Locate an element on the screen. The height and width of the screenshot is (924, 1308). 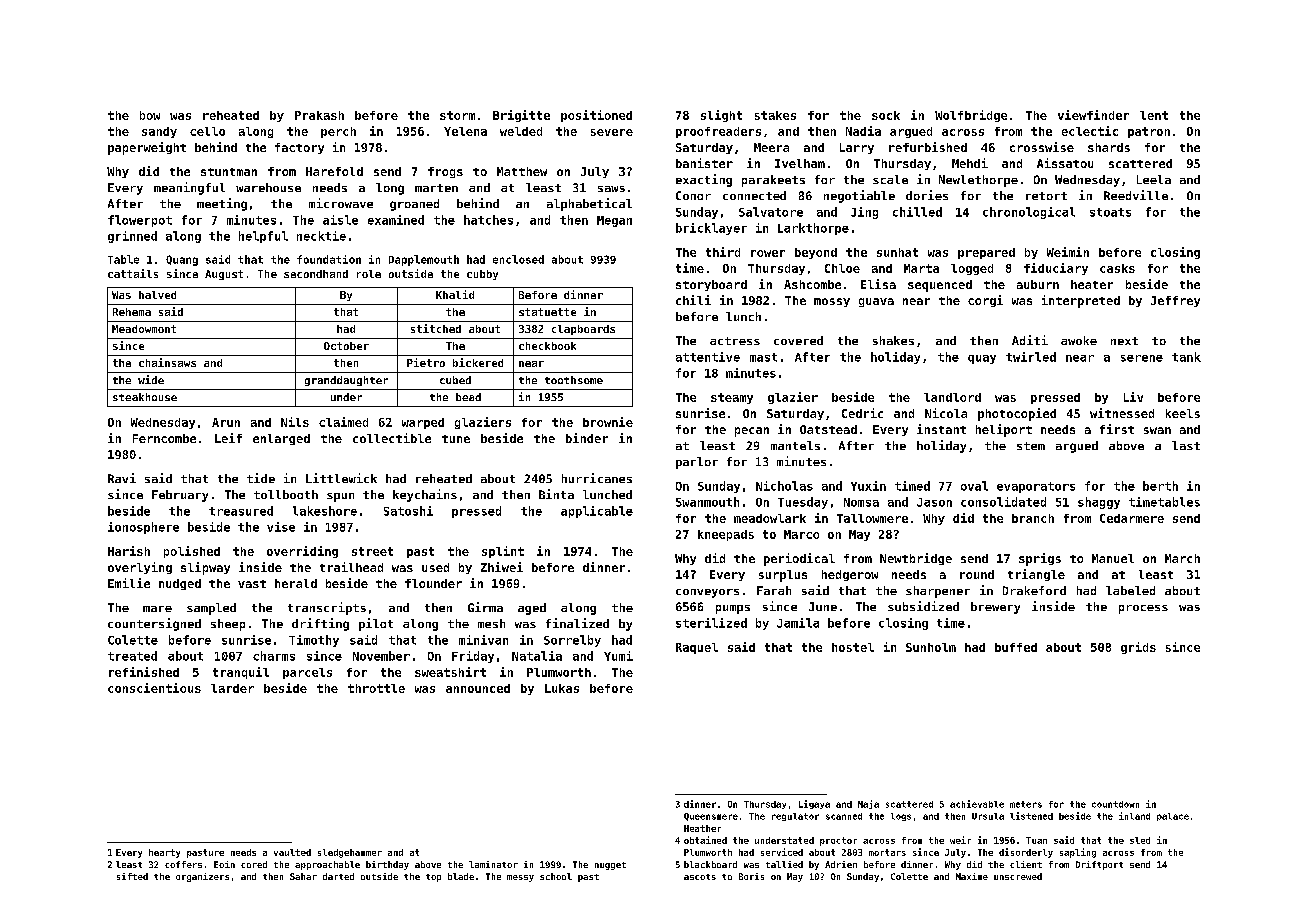
unscrewed is located at coordinates (1018, 876).
